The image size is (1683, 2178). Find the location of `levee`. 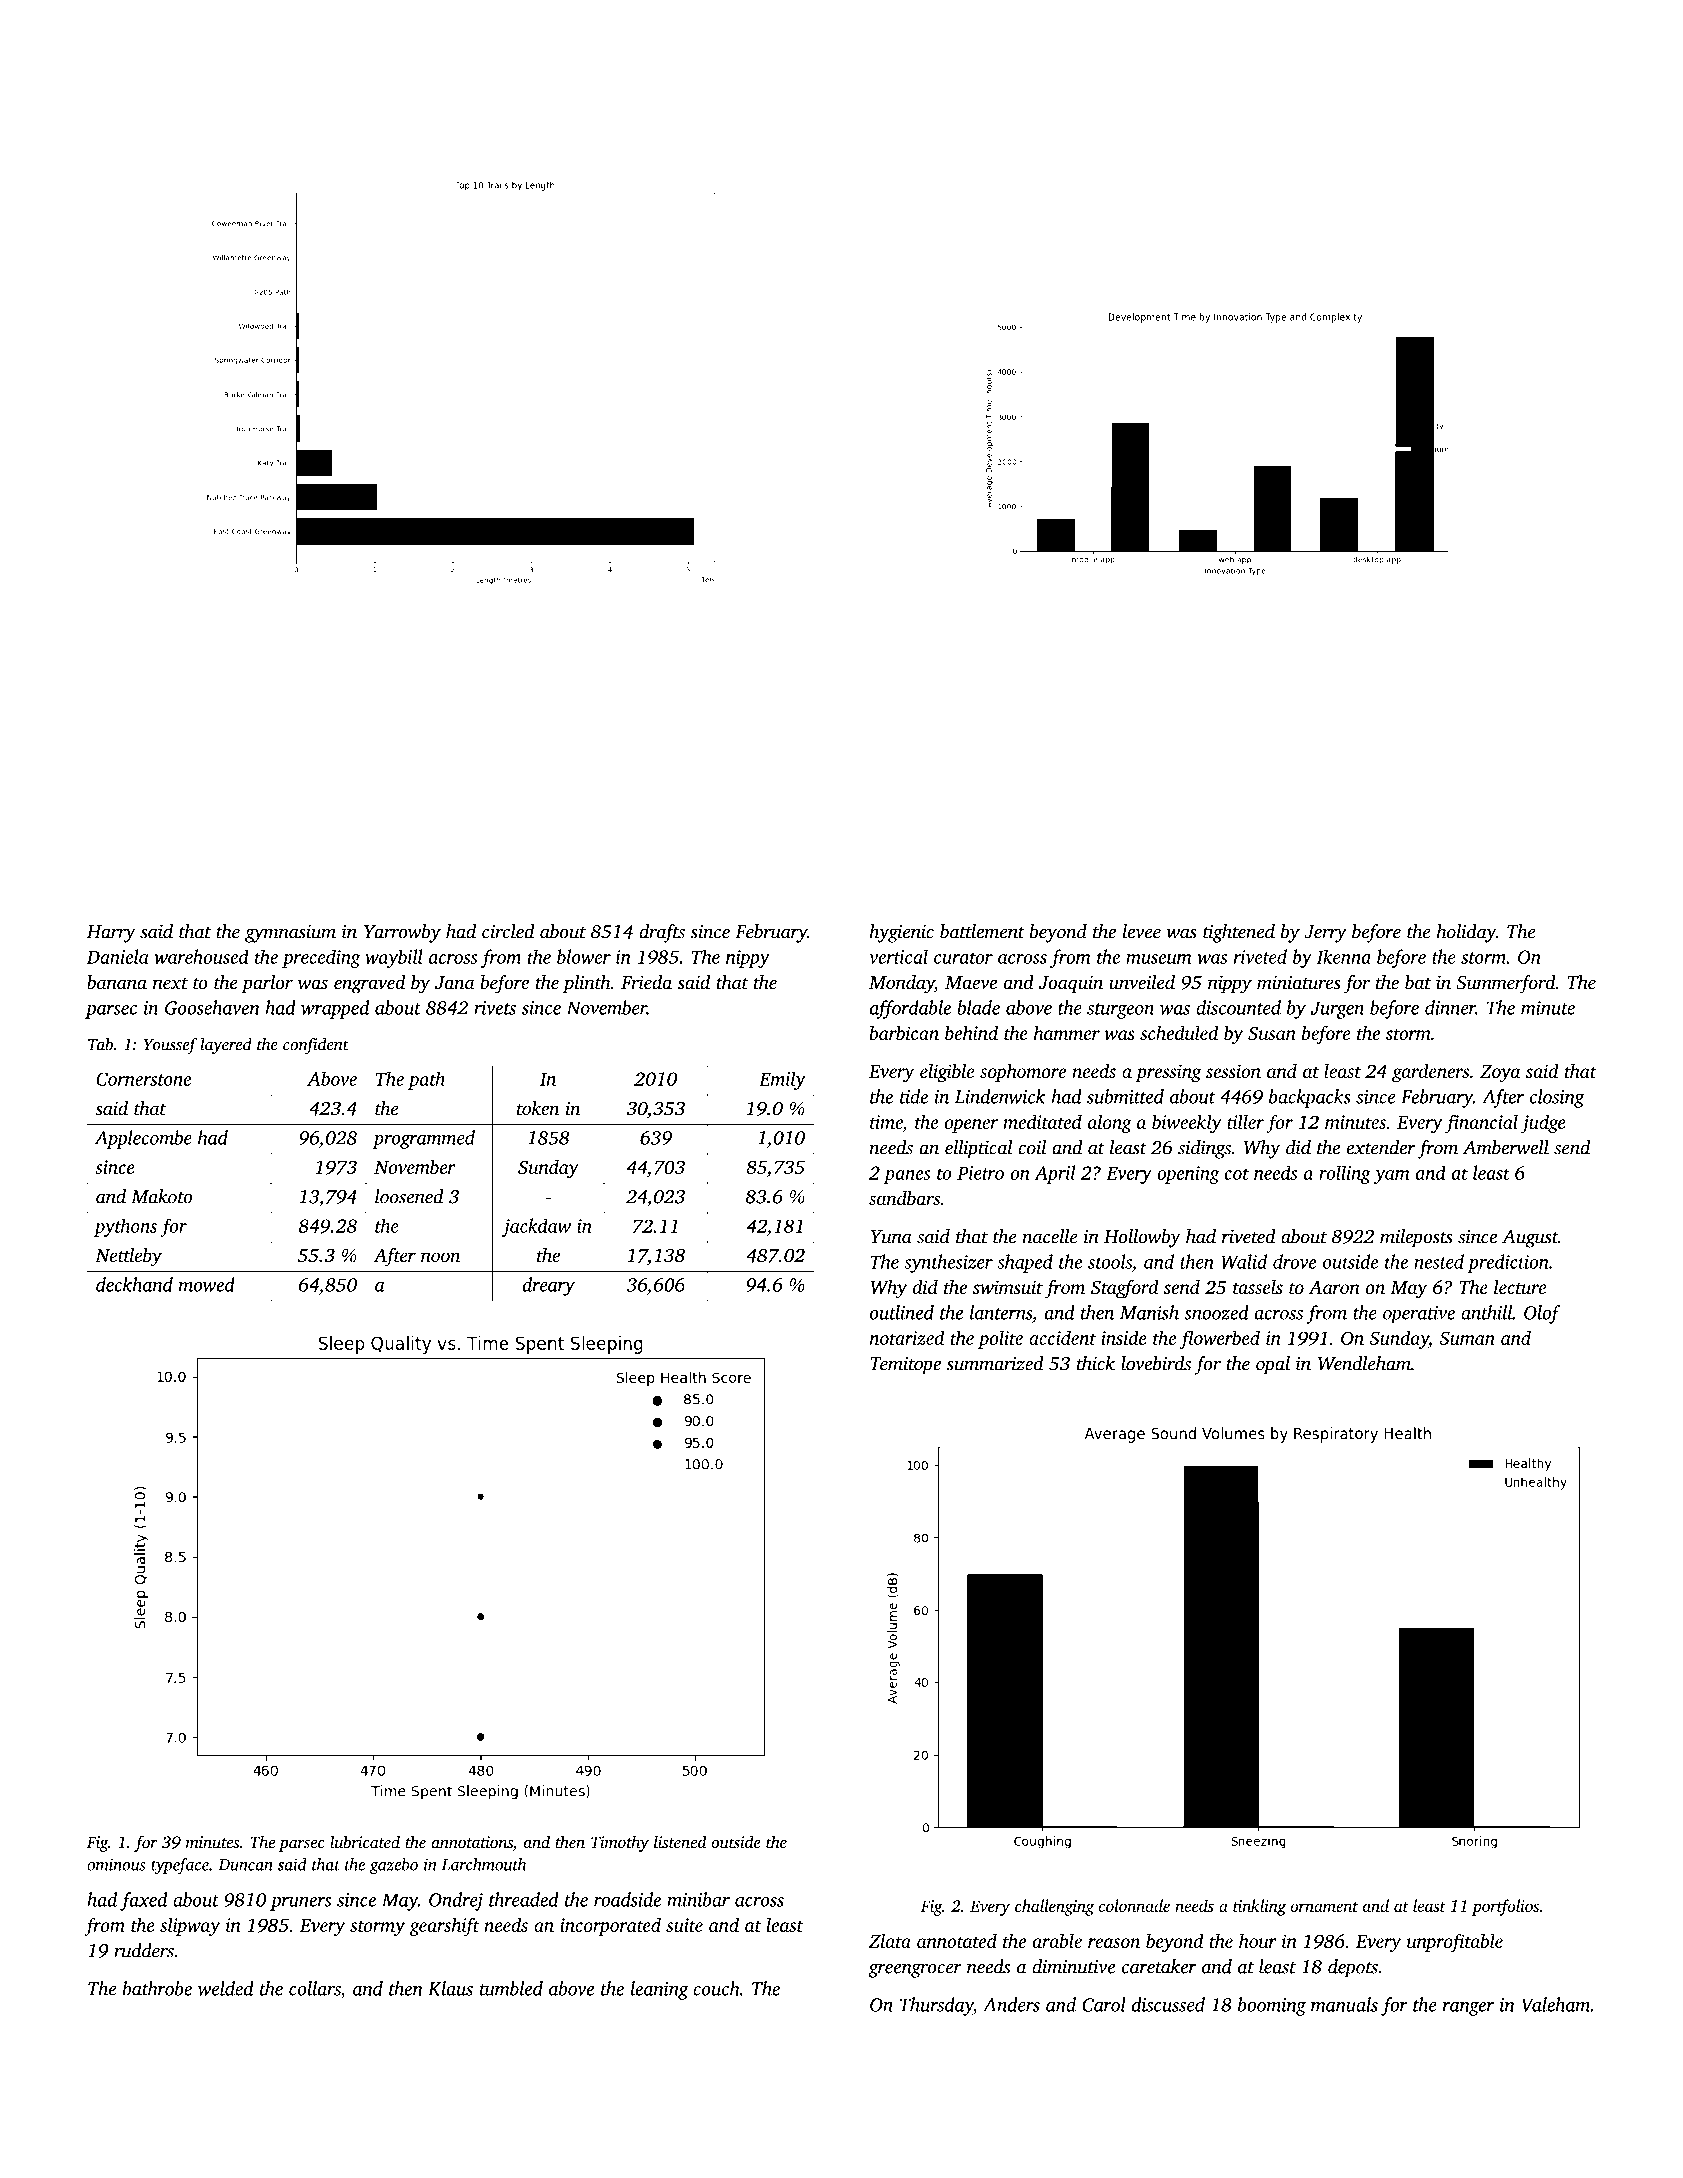

levee is located at coordinates (1142, 931).
